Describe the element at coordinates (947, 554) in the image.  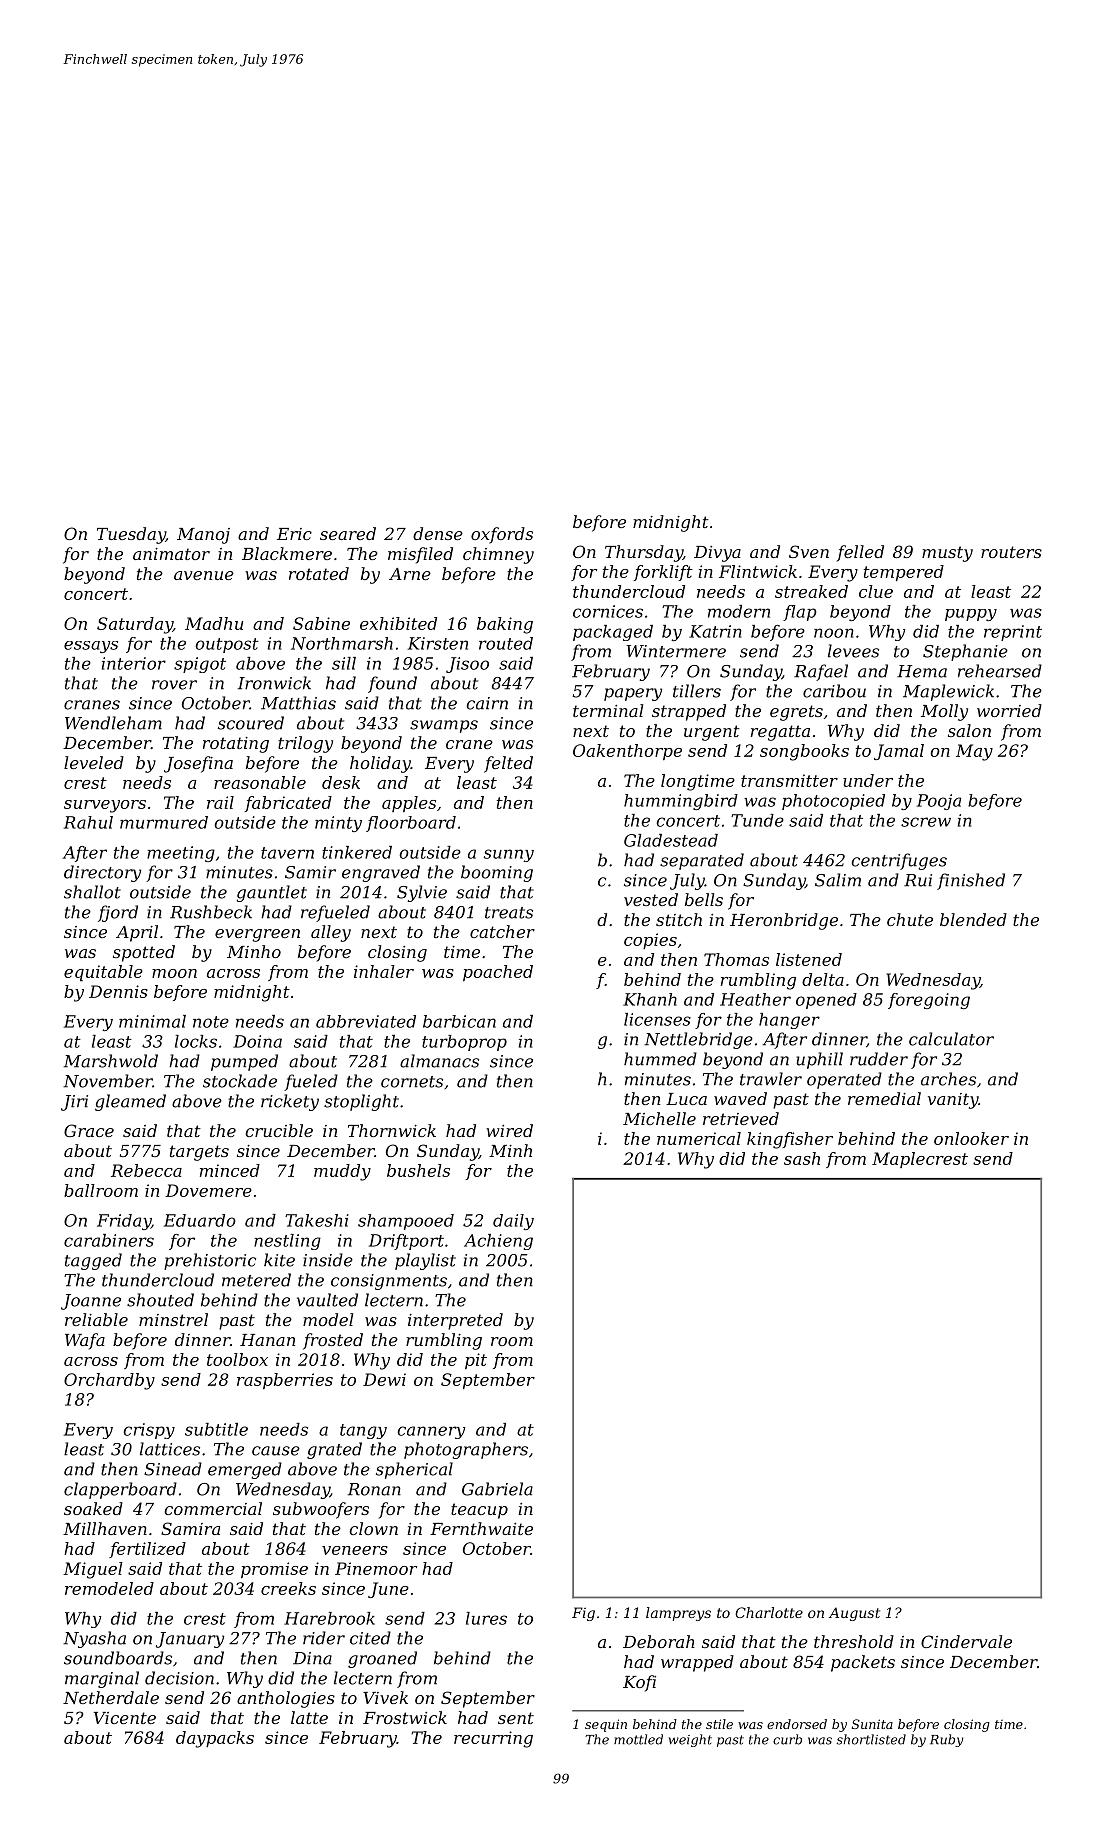
I see `musty` at that location.
